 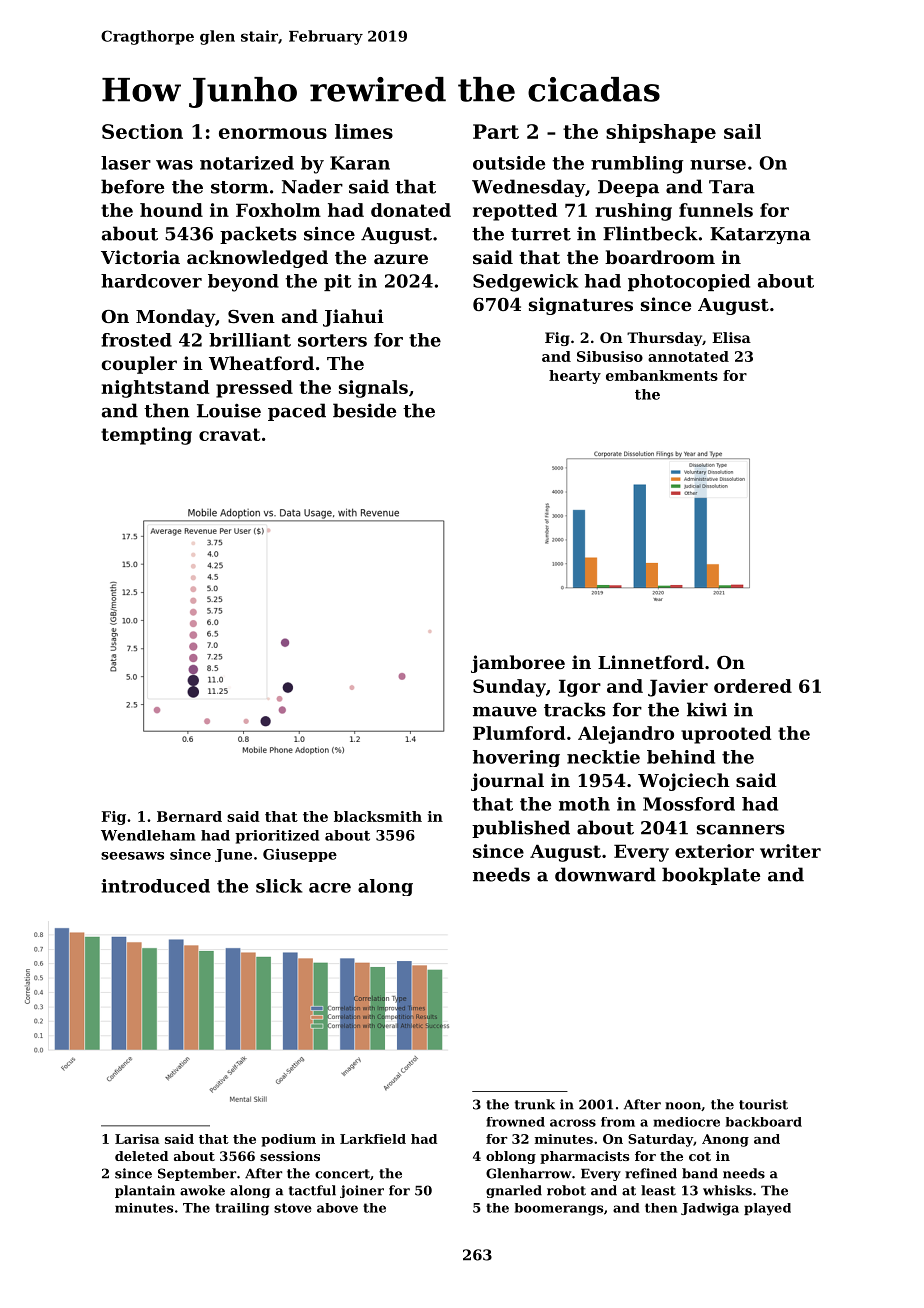 What do you see at coordinates (742, 131) in the page?
I see `sail` at bounding box center [742, 131].
